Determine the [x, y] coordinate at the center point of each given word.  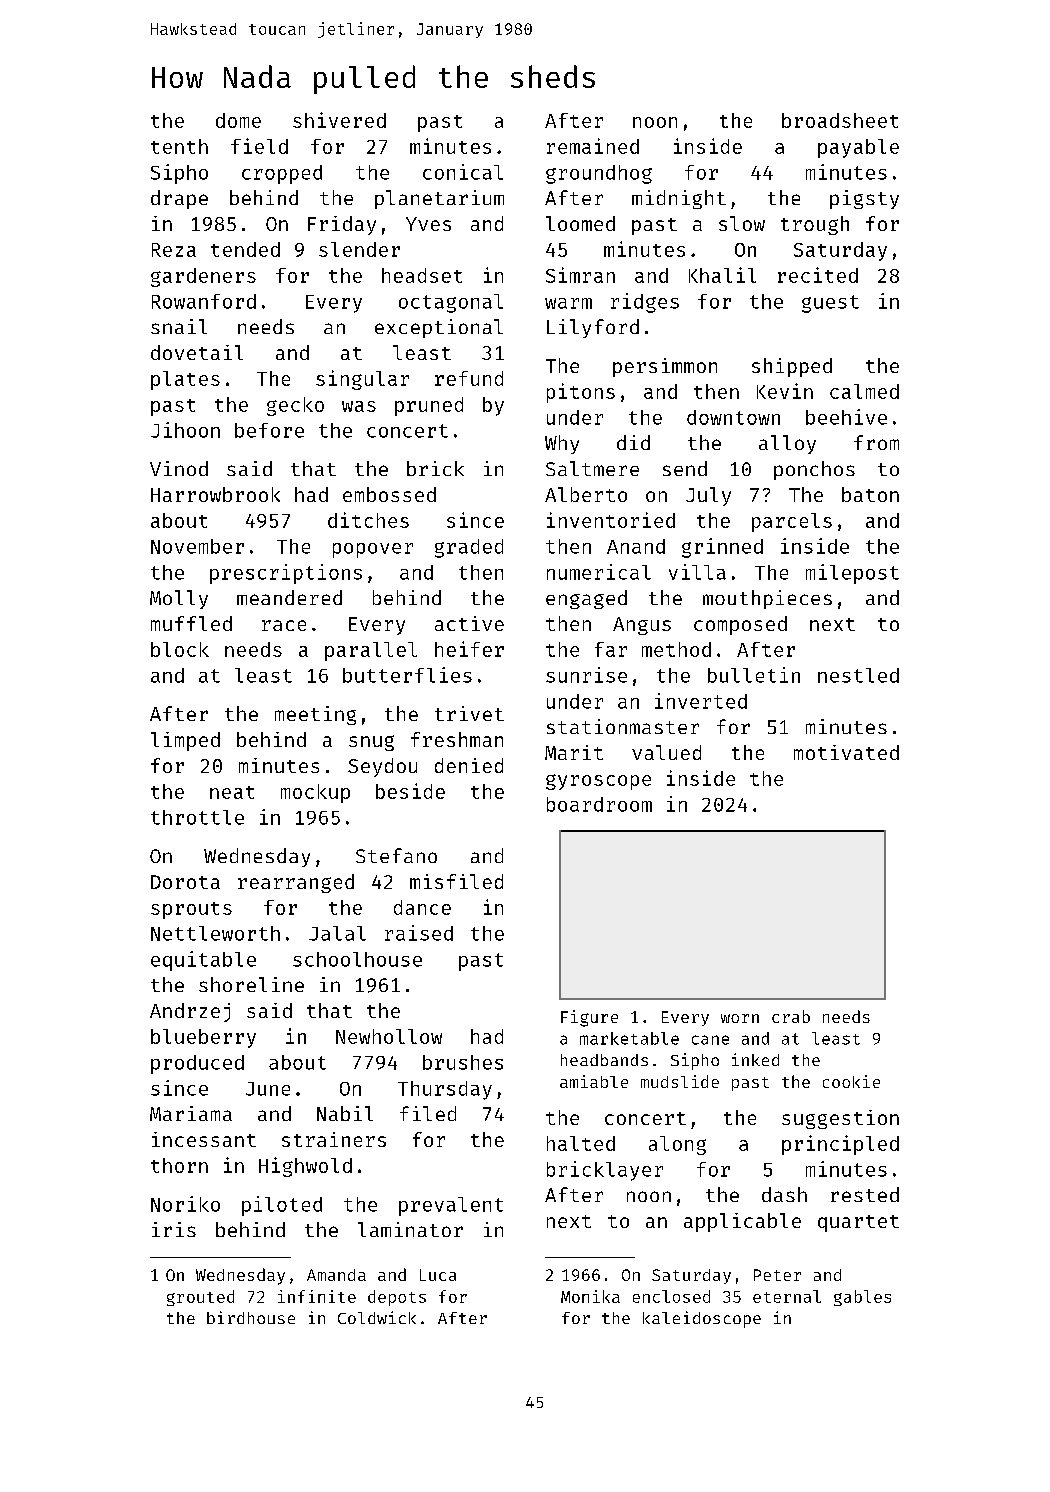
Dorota [185, 882]
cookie [851, 1081]
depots [397, 1298]
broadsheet [840, 120]
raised [419, 933]
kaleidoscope [702, 1319]
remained [593, 146]
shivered [339, 120]
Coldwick [377, 1317]
